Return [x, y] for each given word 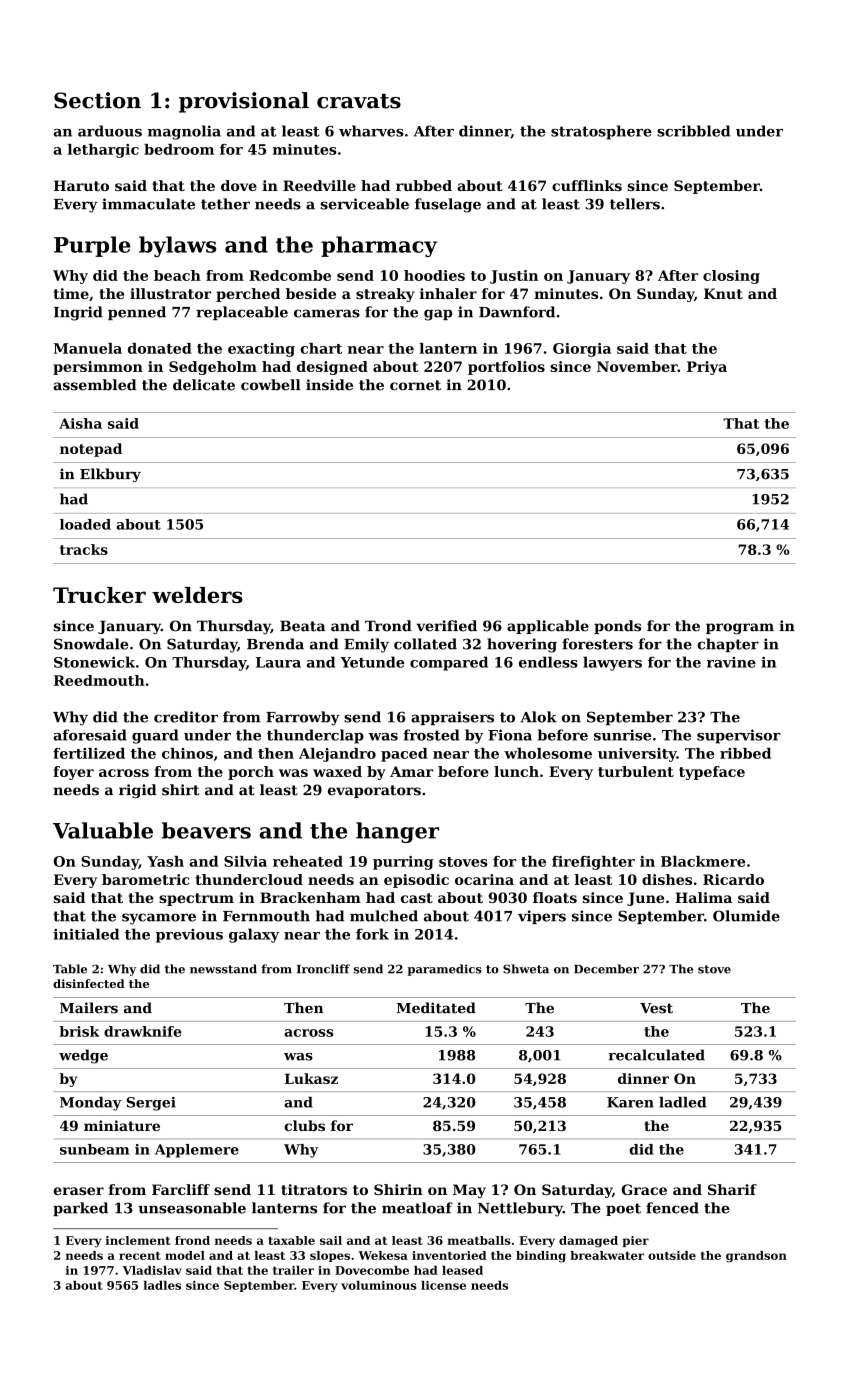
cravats [359, 101]
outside [672, 1255]
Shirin [398, 1189]
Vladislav [152, 1270]
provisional [244, 102]
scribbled [693, 131]
